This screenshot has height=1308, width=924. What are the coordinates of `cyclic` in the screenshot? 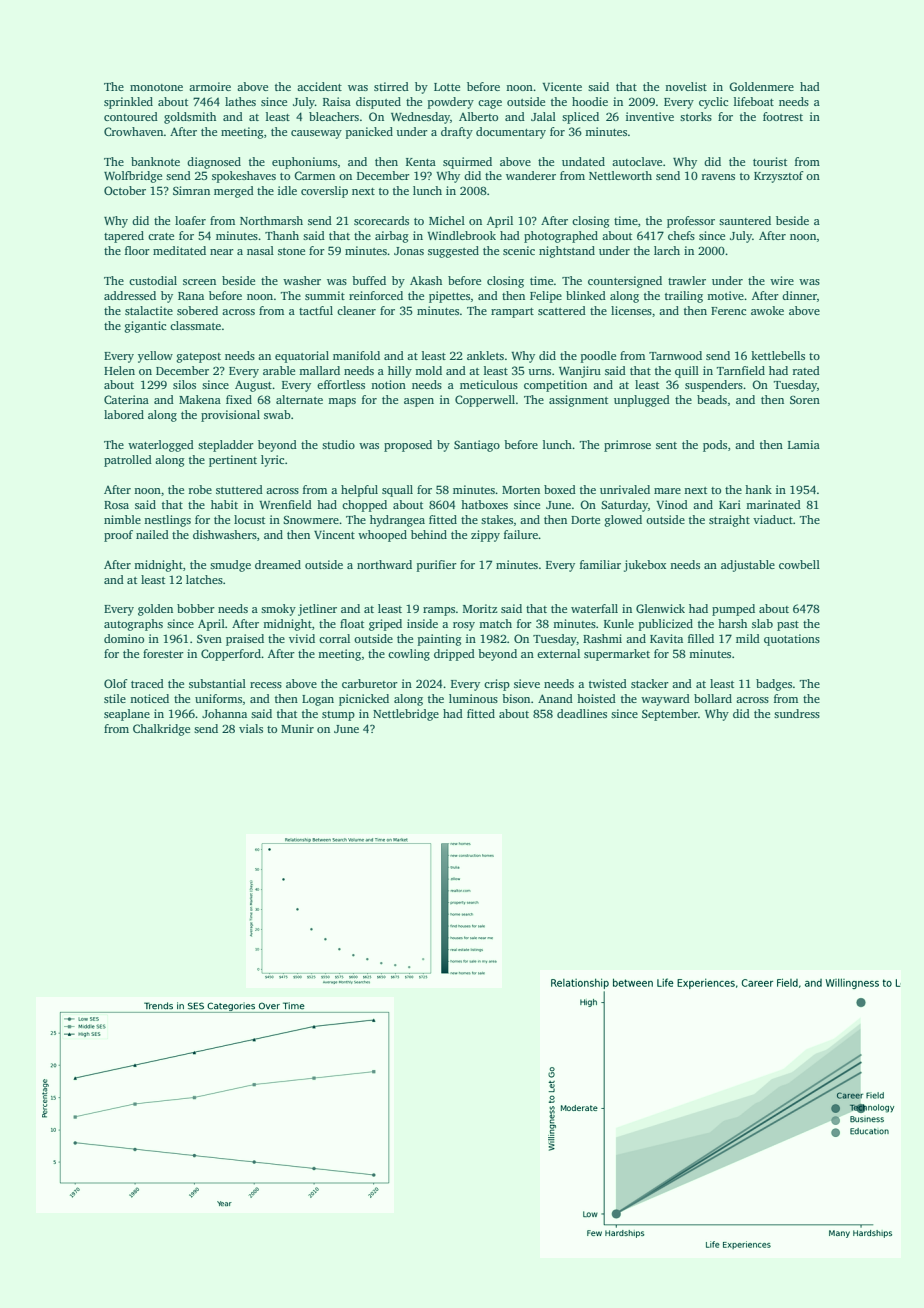 It's located at (713, 103).
